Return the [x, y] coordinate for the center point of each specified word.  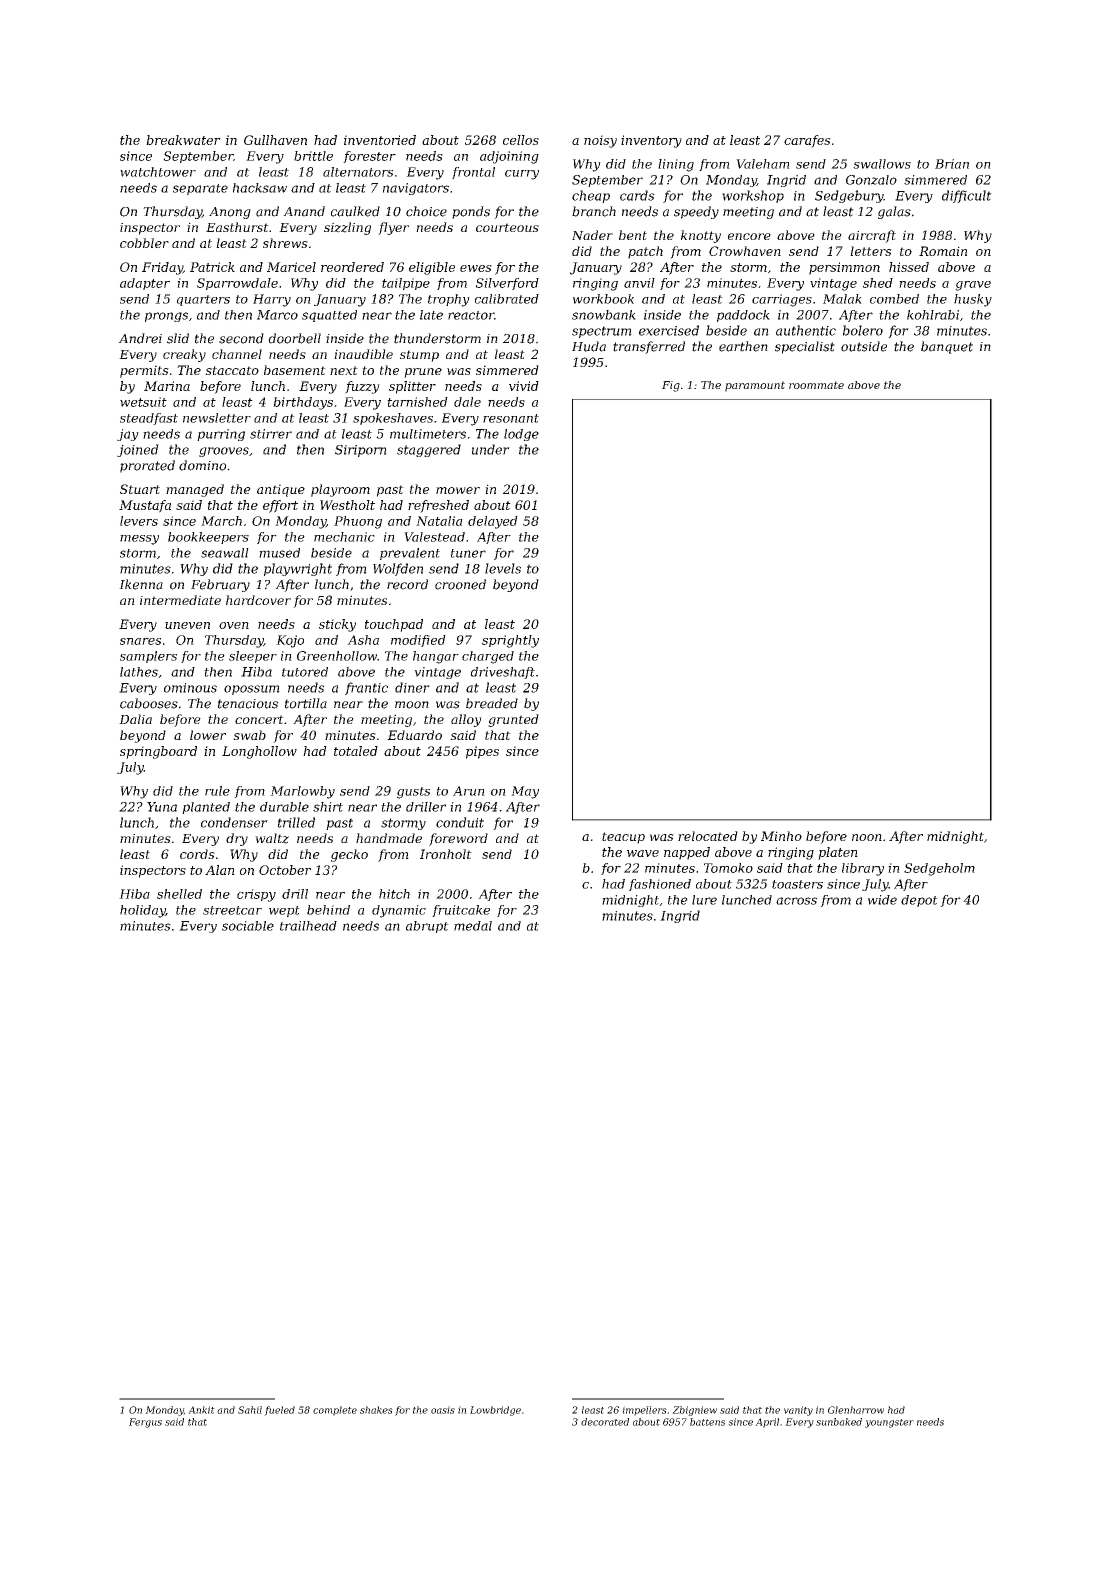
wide [882, 900]
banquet [947, 347]
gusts [413, 793]
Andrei [140, 338]
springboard [158, 752]
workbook [603, 299]
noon [867, 837]
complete [335, 1411]
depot [919, 901]
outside [864, 346]
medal [473, 926]
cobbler [144, 243]
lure [704, 900]
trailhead [308, 926]
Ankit [201, 1410]
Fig [671, 386]
